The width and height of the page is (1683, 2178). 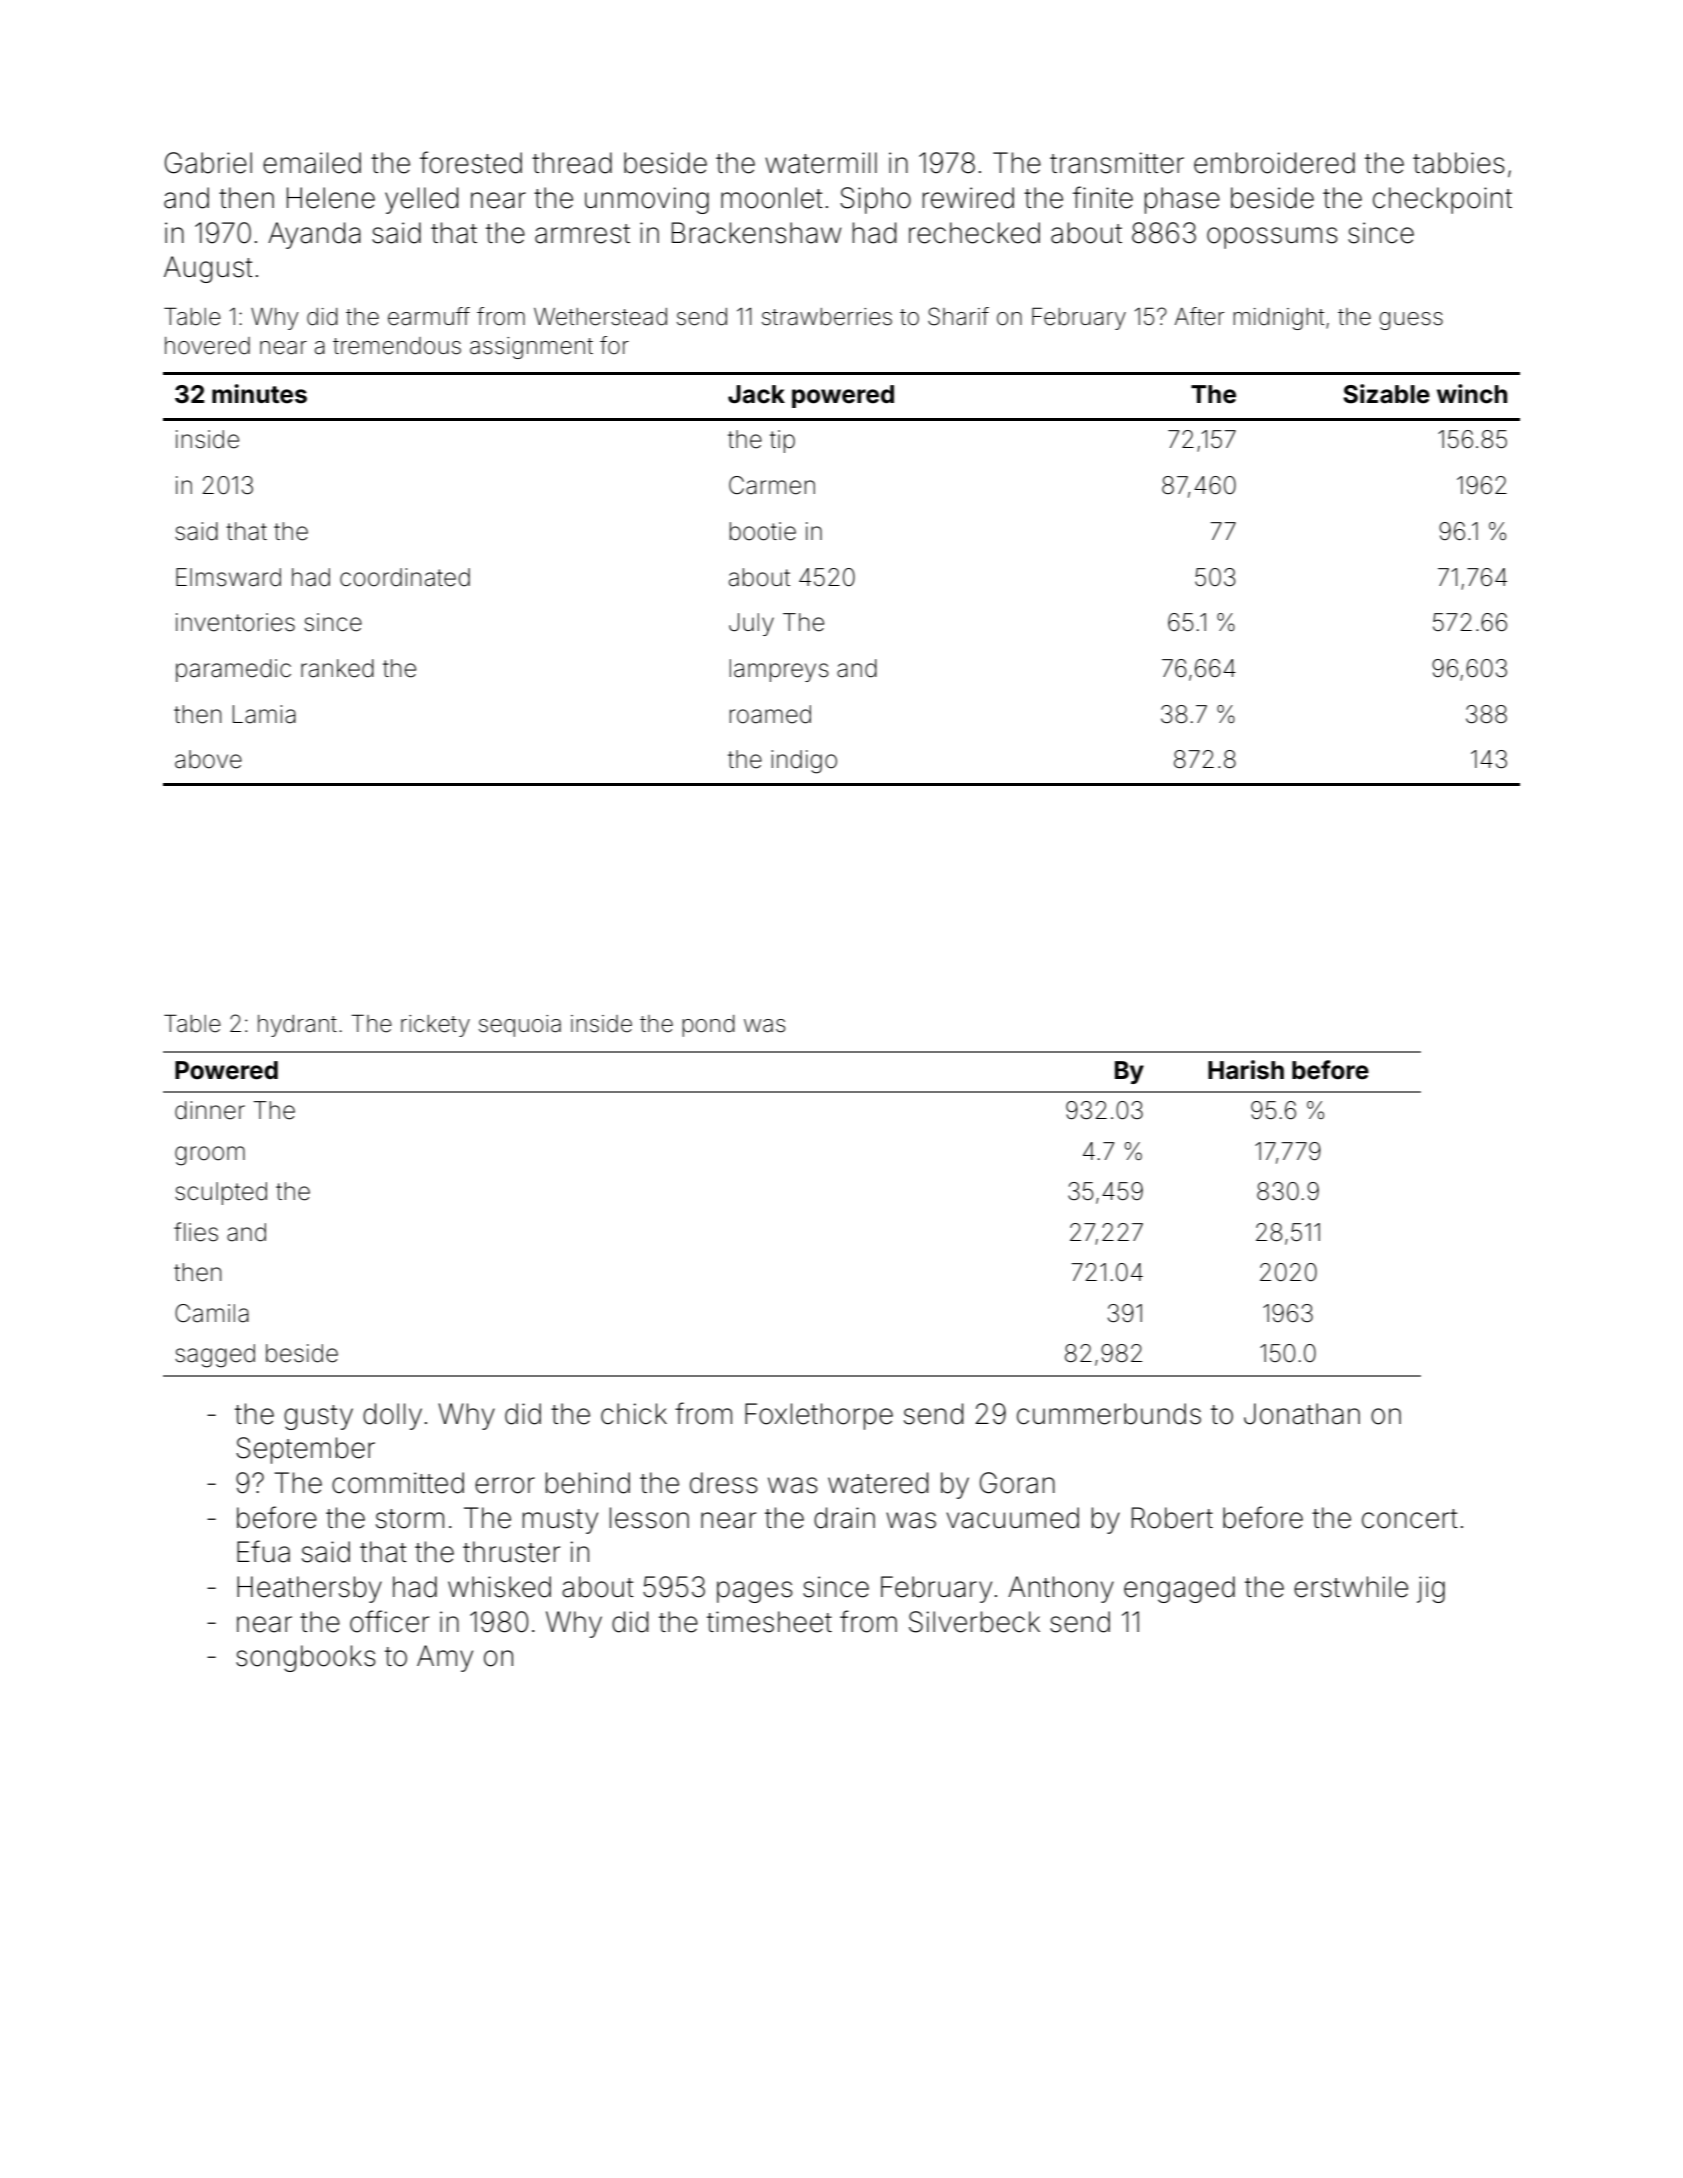 What do you see at coordinates (312, 163) in the page?
I see `emailed` at bounding box center [312, 163].
